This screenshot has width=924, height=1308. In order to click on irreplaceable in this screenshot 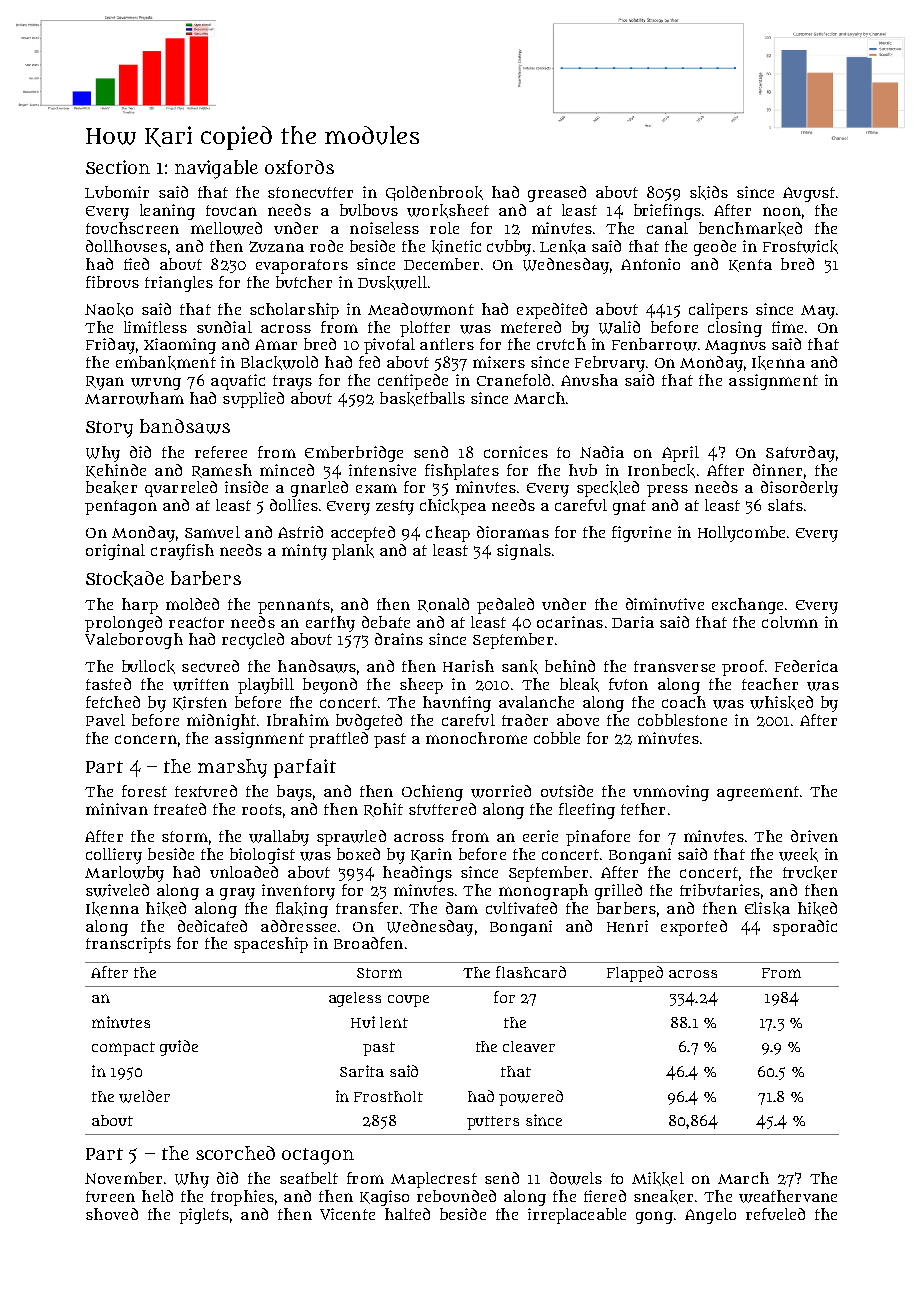, I will do `click(577, 1216)`.
